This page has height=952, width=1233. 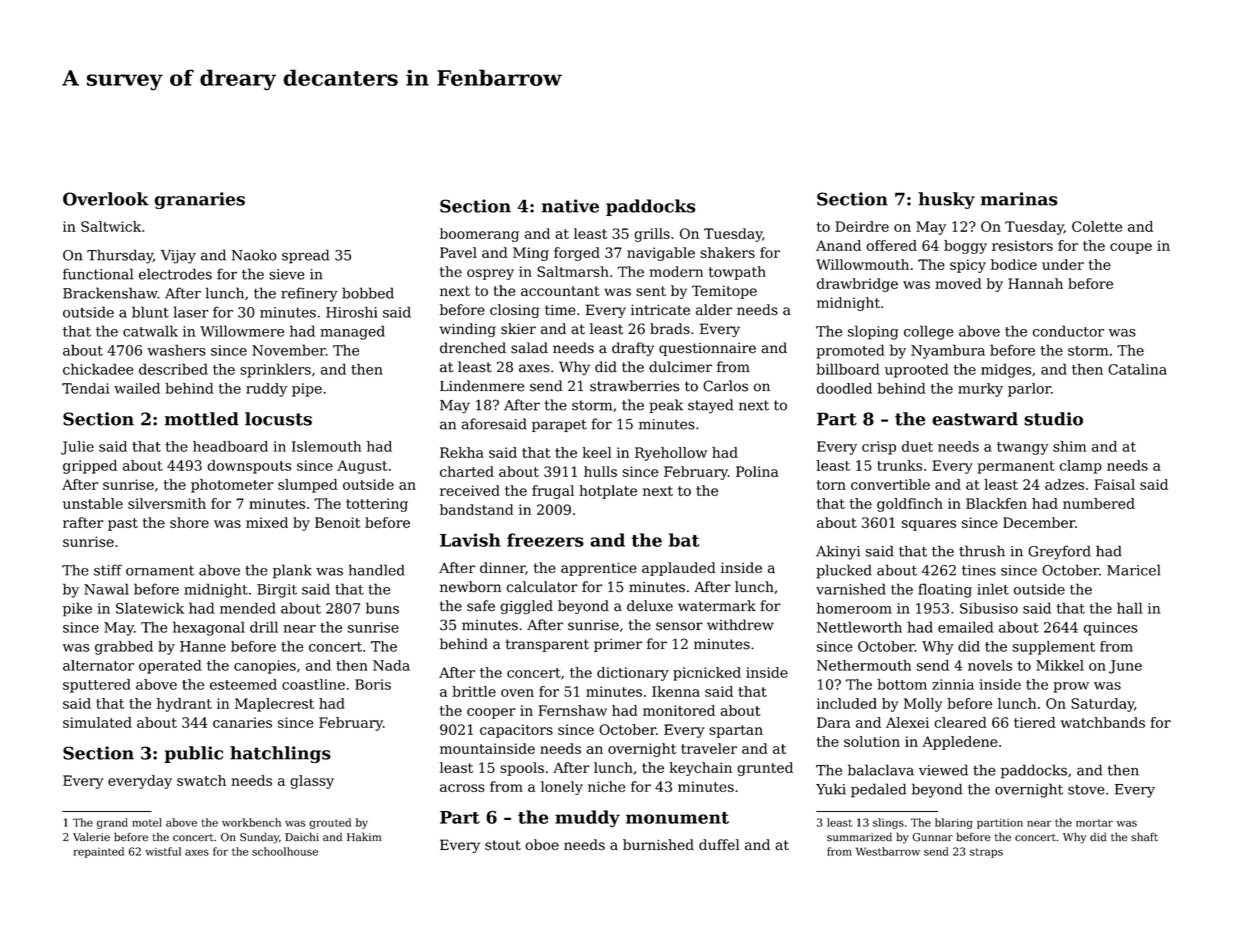 What do you see at coordinates (658, 844) in the page?
I see `burnished` at bounding box center [658, 844].
